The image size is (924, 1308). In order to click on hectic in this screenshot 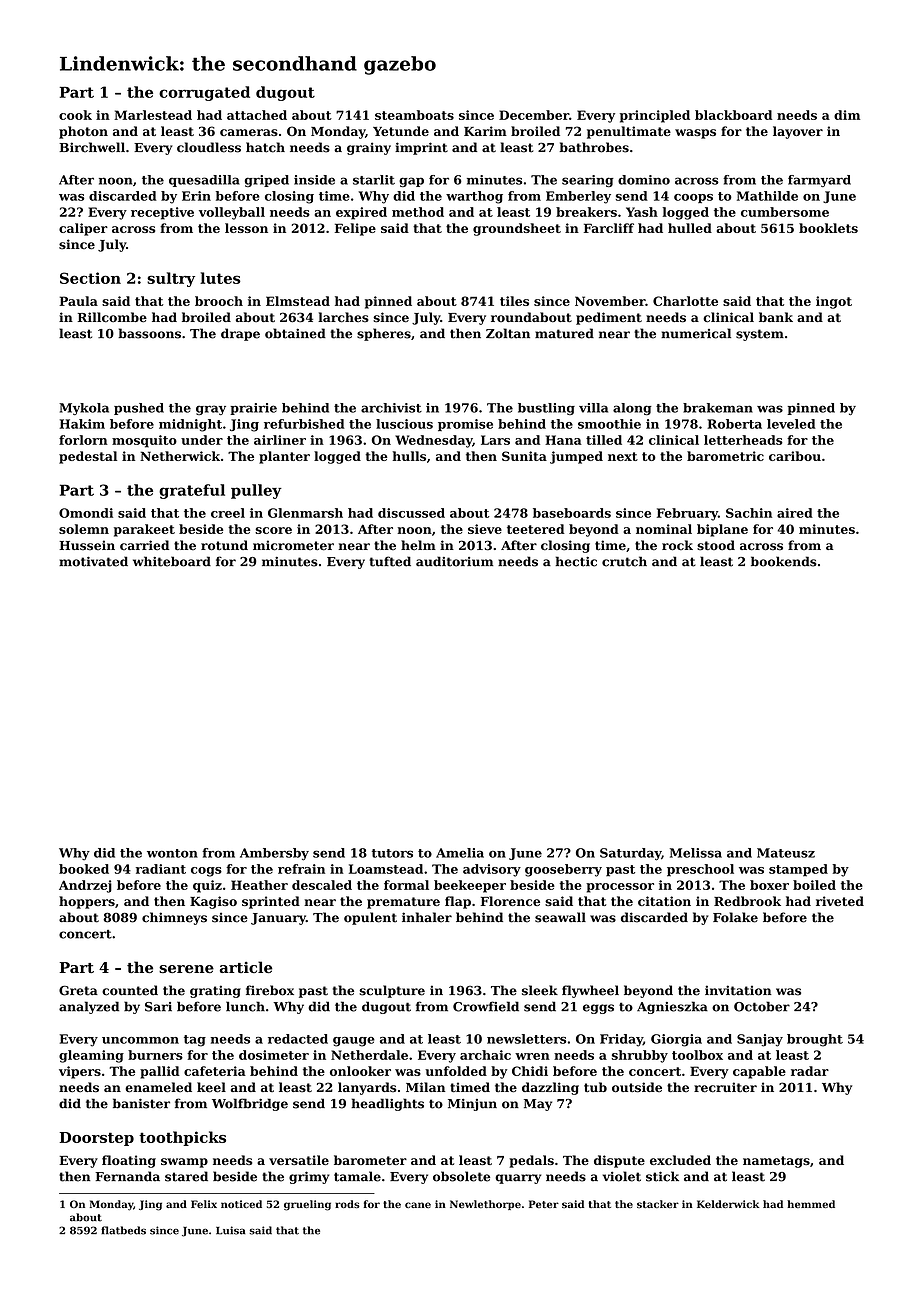, I will do `click(576, 561)`.
